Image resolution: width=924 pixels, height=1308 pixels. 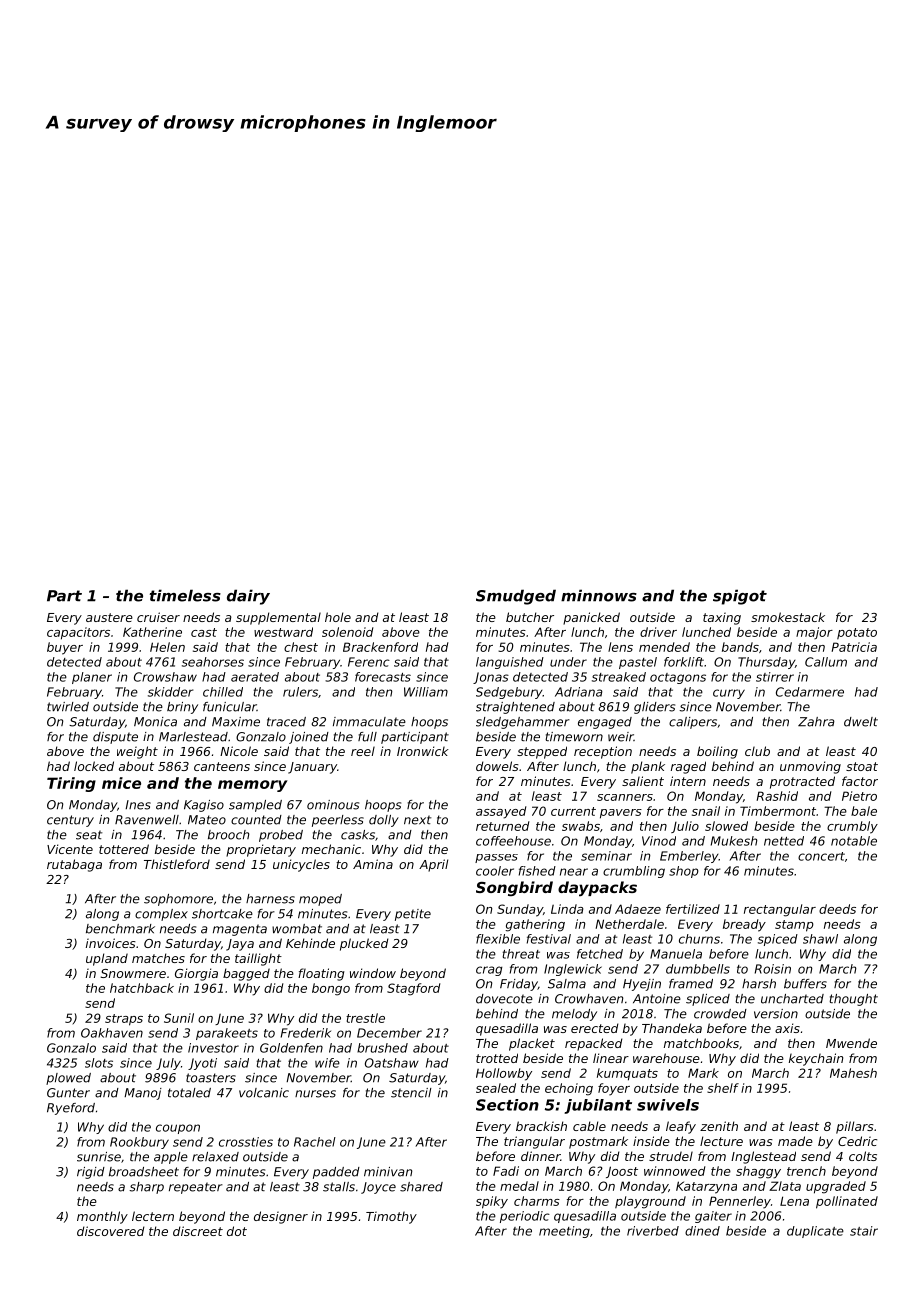 What do you see at coordinates (237, 1231) in the screenshot?
I see `dot` at bounding box center [237, 1231].
